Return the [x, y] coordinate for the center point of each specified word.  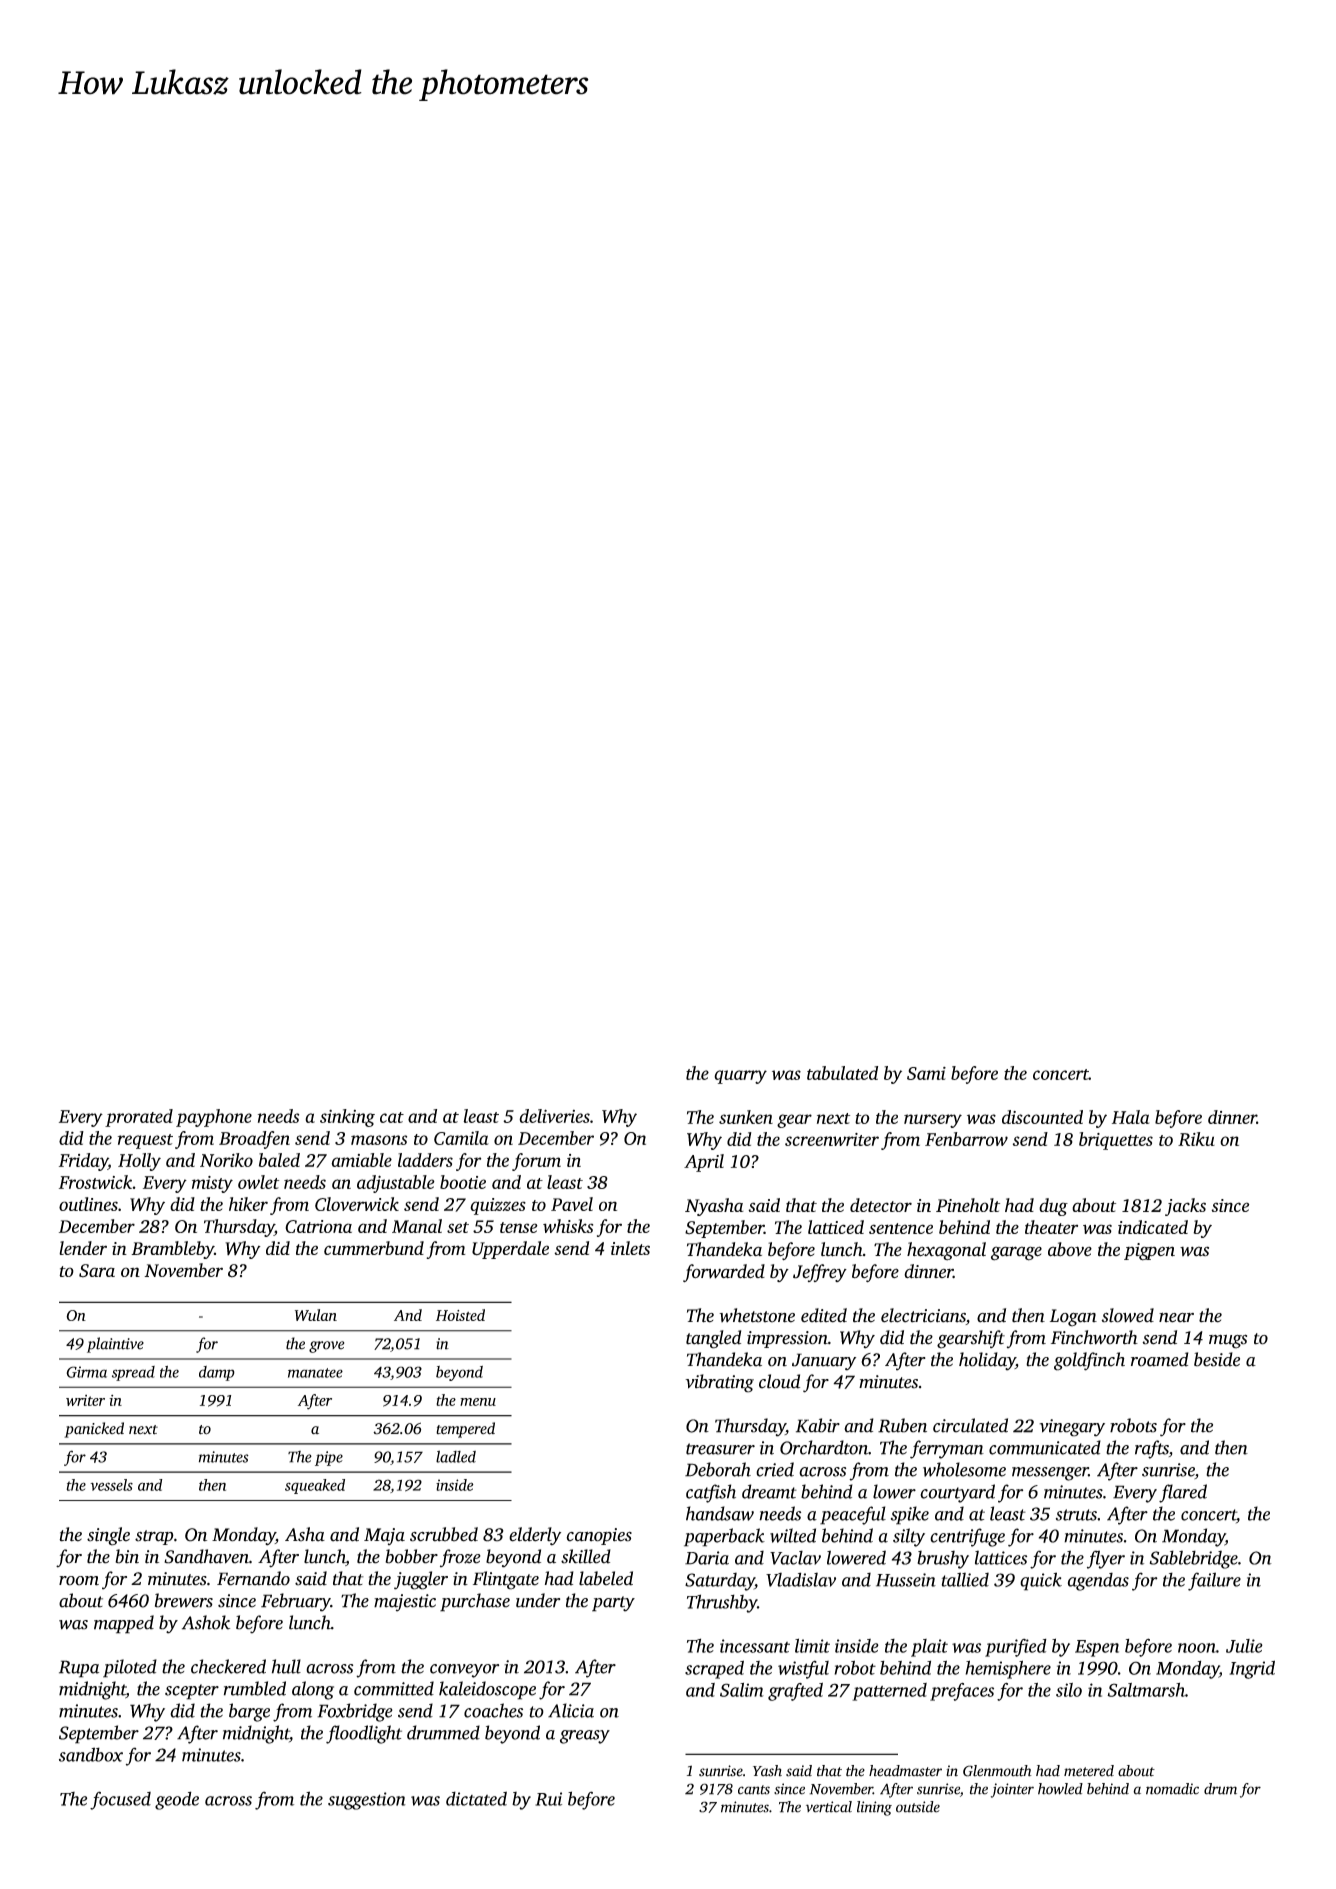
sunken [746, 1117]
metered [1089, 1771]
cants [754, 1790]
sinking [347, 1118]
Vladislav [801, 1579]
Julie [1244, 1646]
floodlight [364, 1734]
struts [1076, 1515]
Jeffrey [820, 1273]
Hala [1130, 1117]
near [1176, 1317]
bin [127, 1556]
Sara [97, 1271]
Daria [707, 1558]
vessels [111, 1485]
